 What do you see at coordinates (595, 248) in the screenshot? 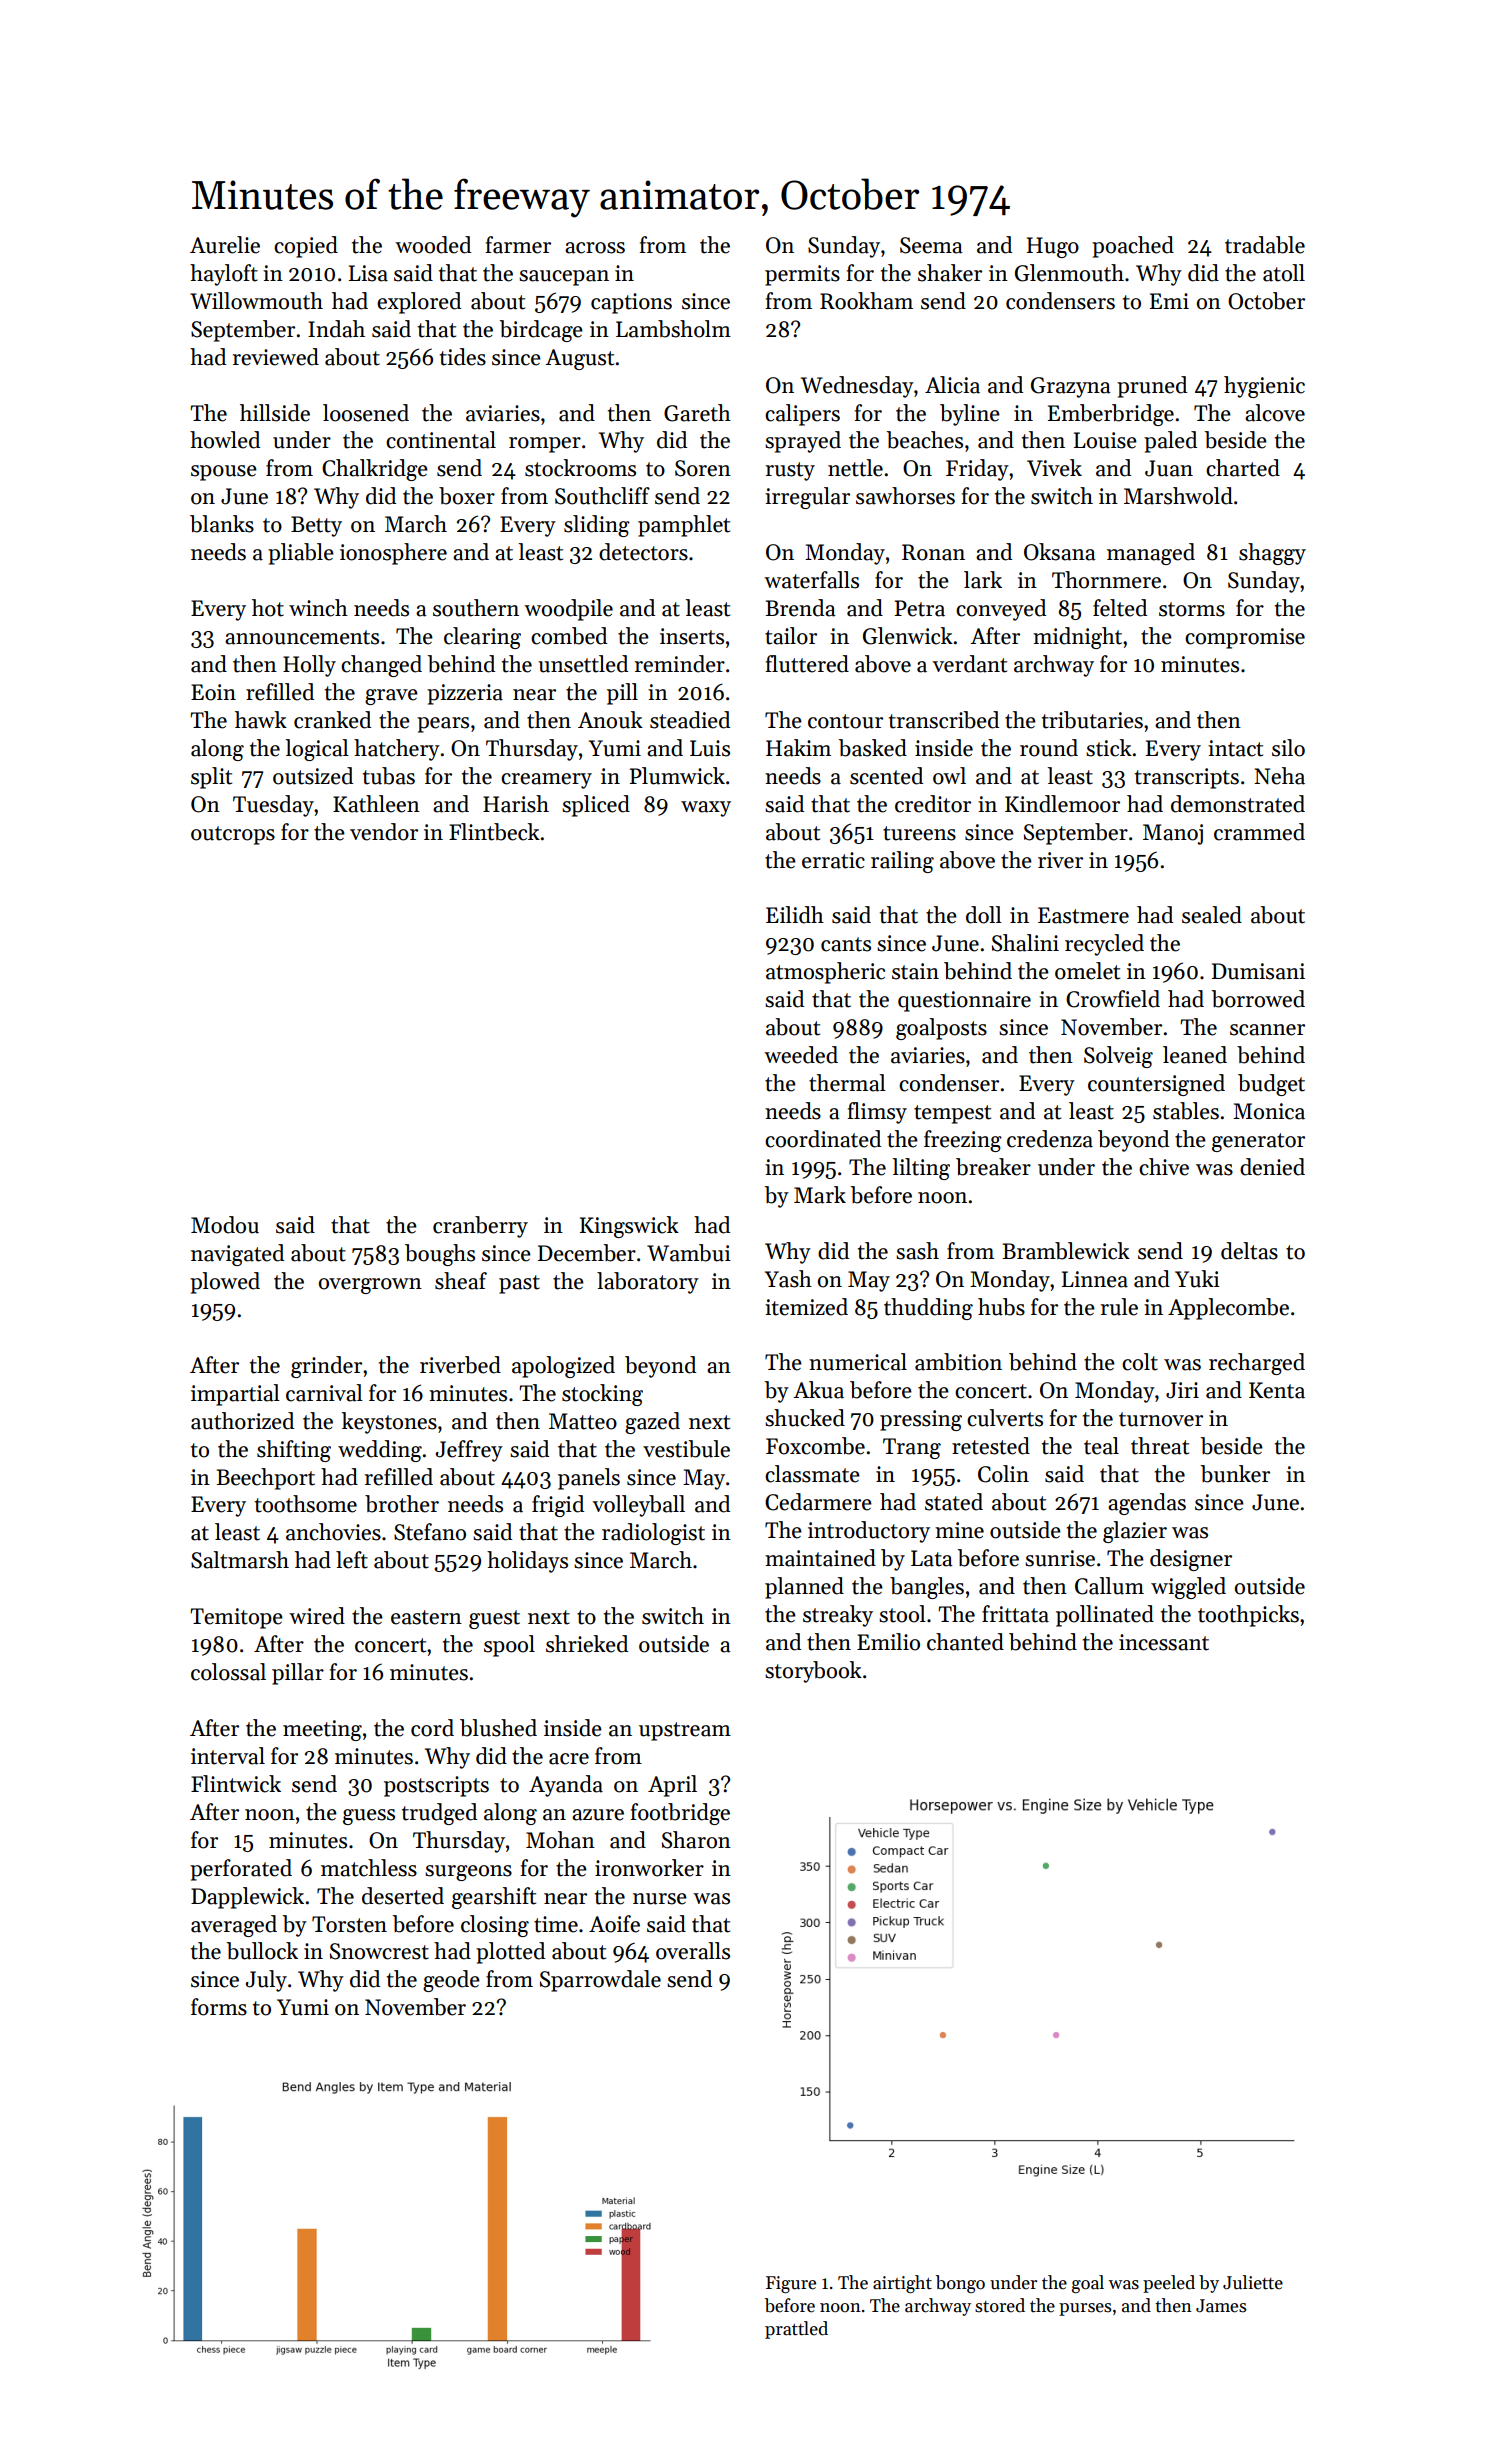
I see `across` at bounding box center [595, 248].
